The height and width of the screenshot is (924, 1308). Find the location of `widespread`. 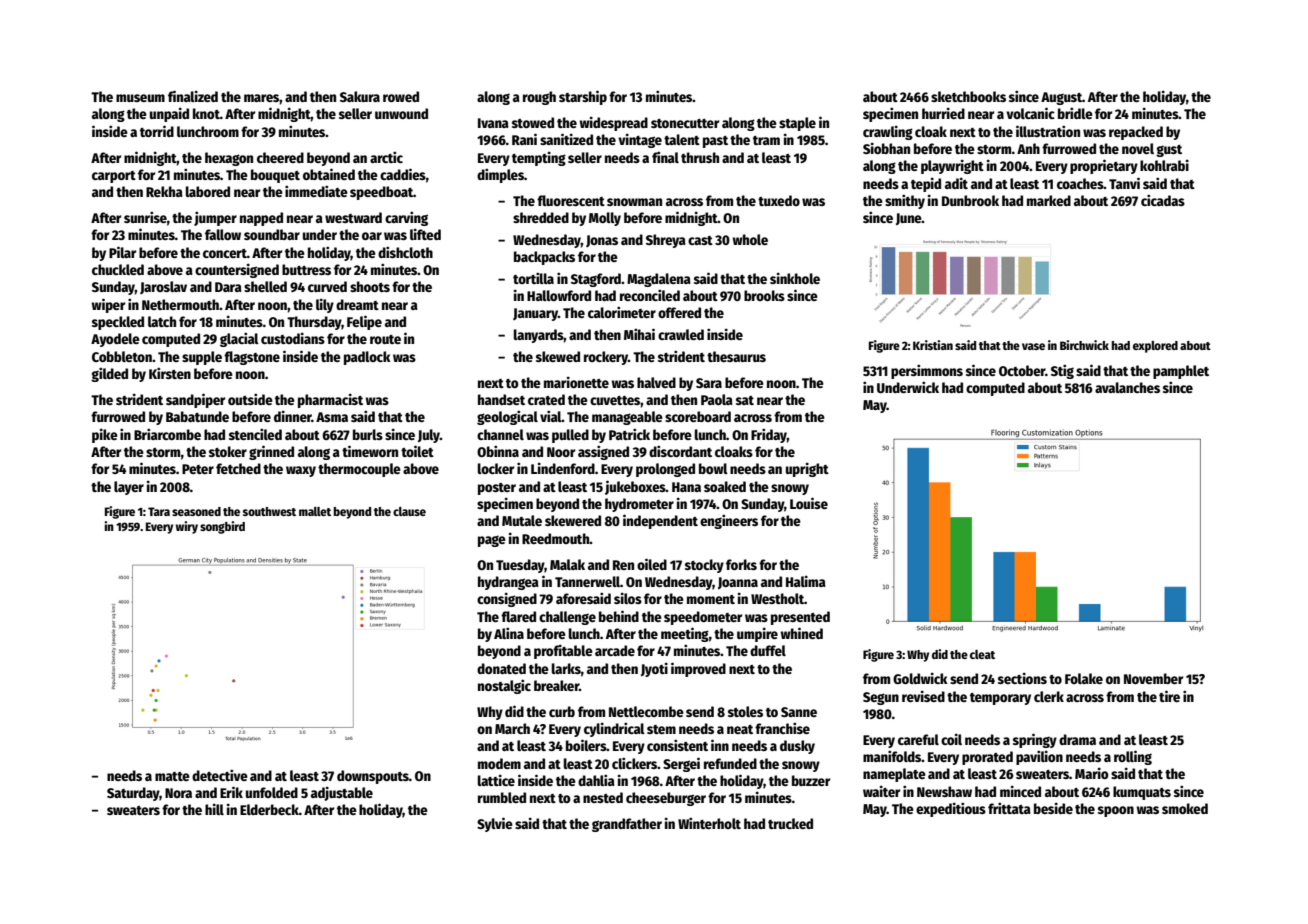

widespread is located at coordinates (614, 123).
